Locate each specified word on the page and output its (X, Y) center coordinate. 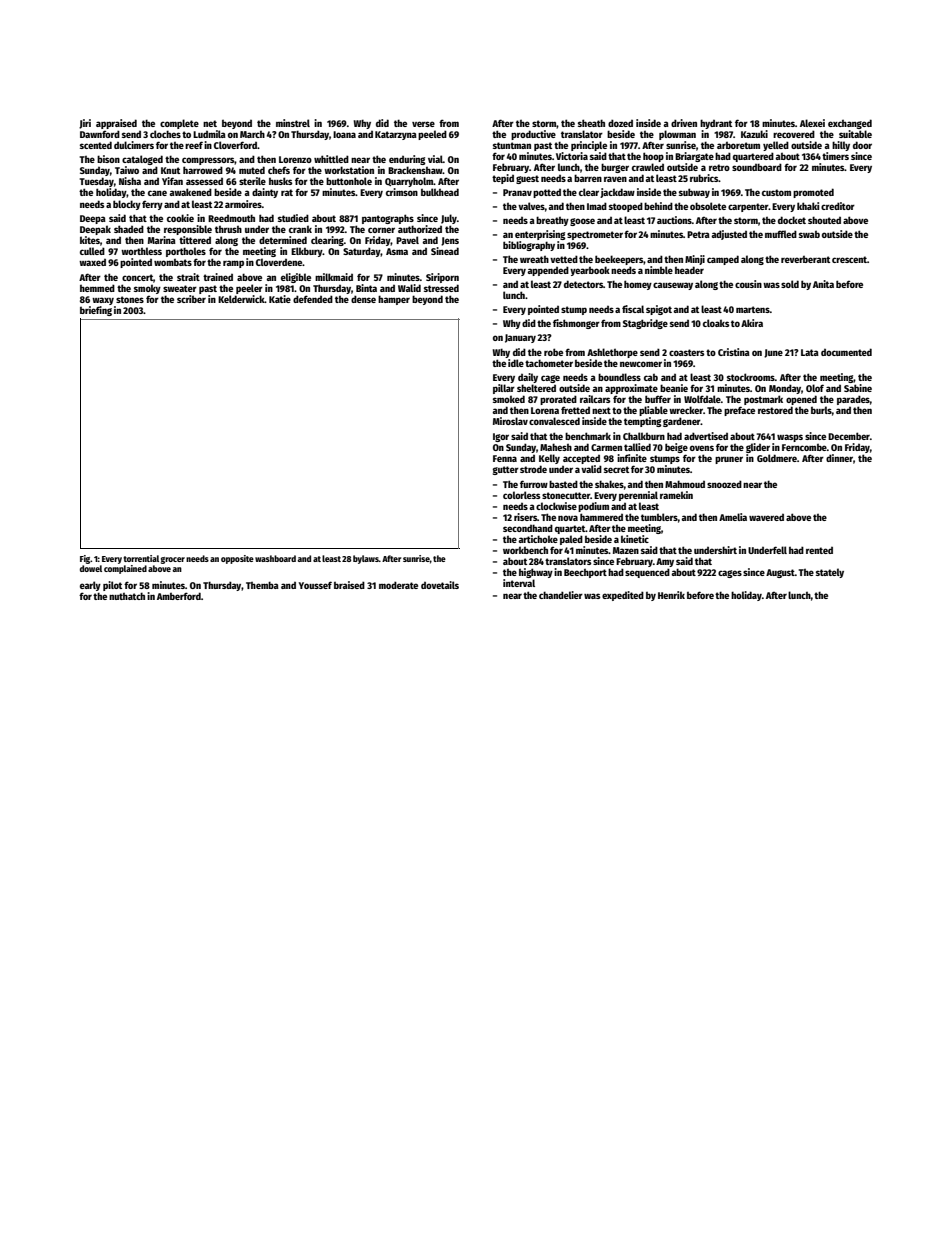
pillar (504, 389)
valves (531, 206)
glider (758, 448)
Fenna (505, 458)
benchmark (588, 436)
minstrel (293, 123)
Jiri (85, 124)
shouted (824, 220)
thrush (228, 229)
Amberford (179, 596)
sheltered (536, 388)
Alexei (812, 123)
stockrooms (751, 377)
